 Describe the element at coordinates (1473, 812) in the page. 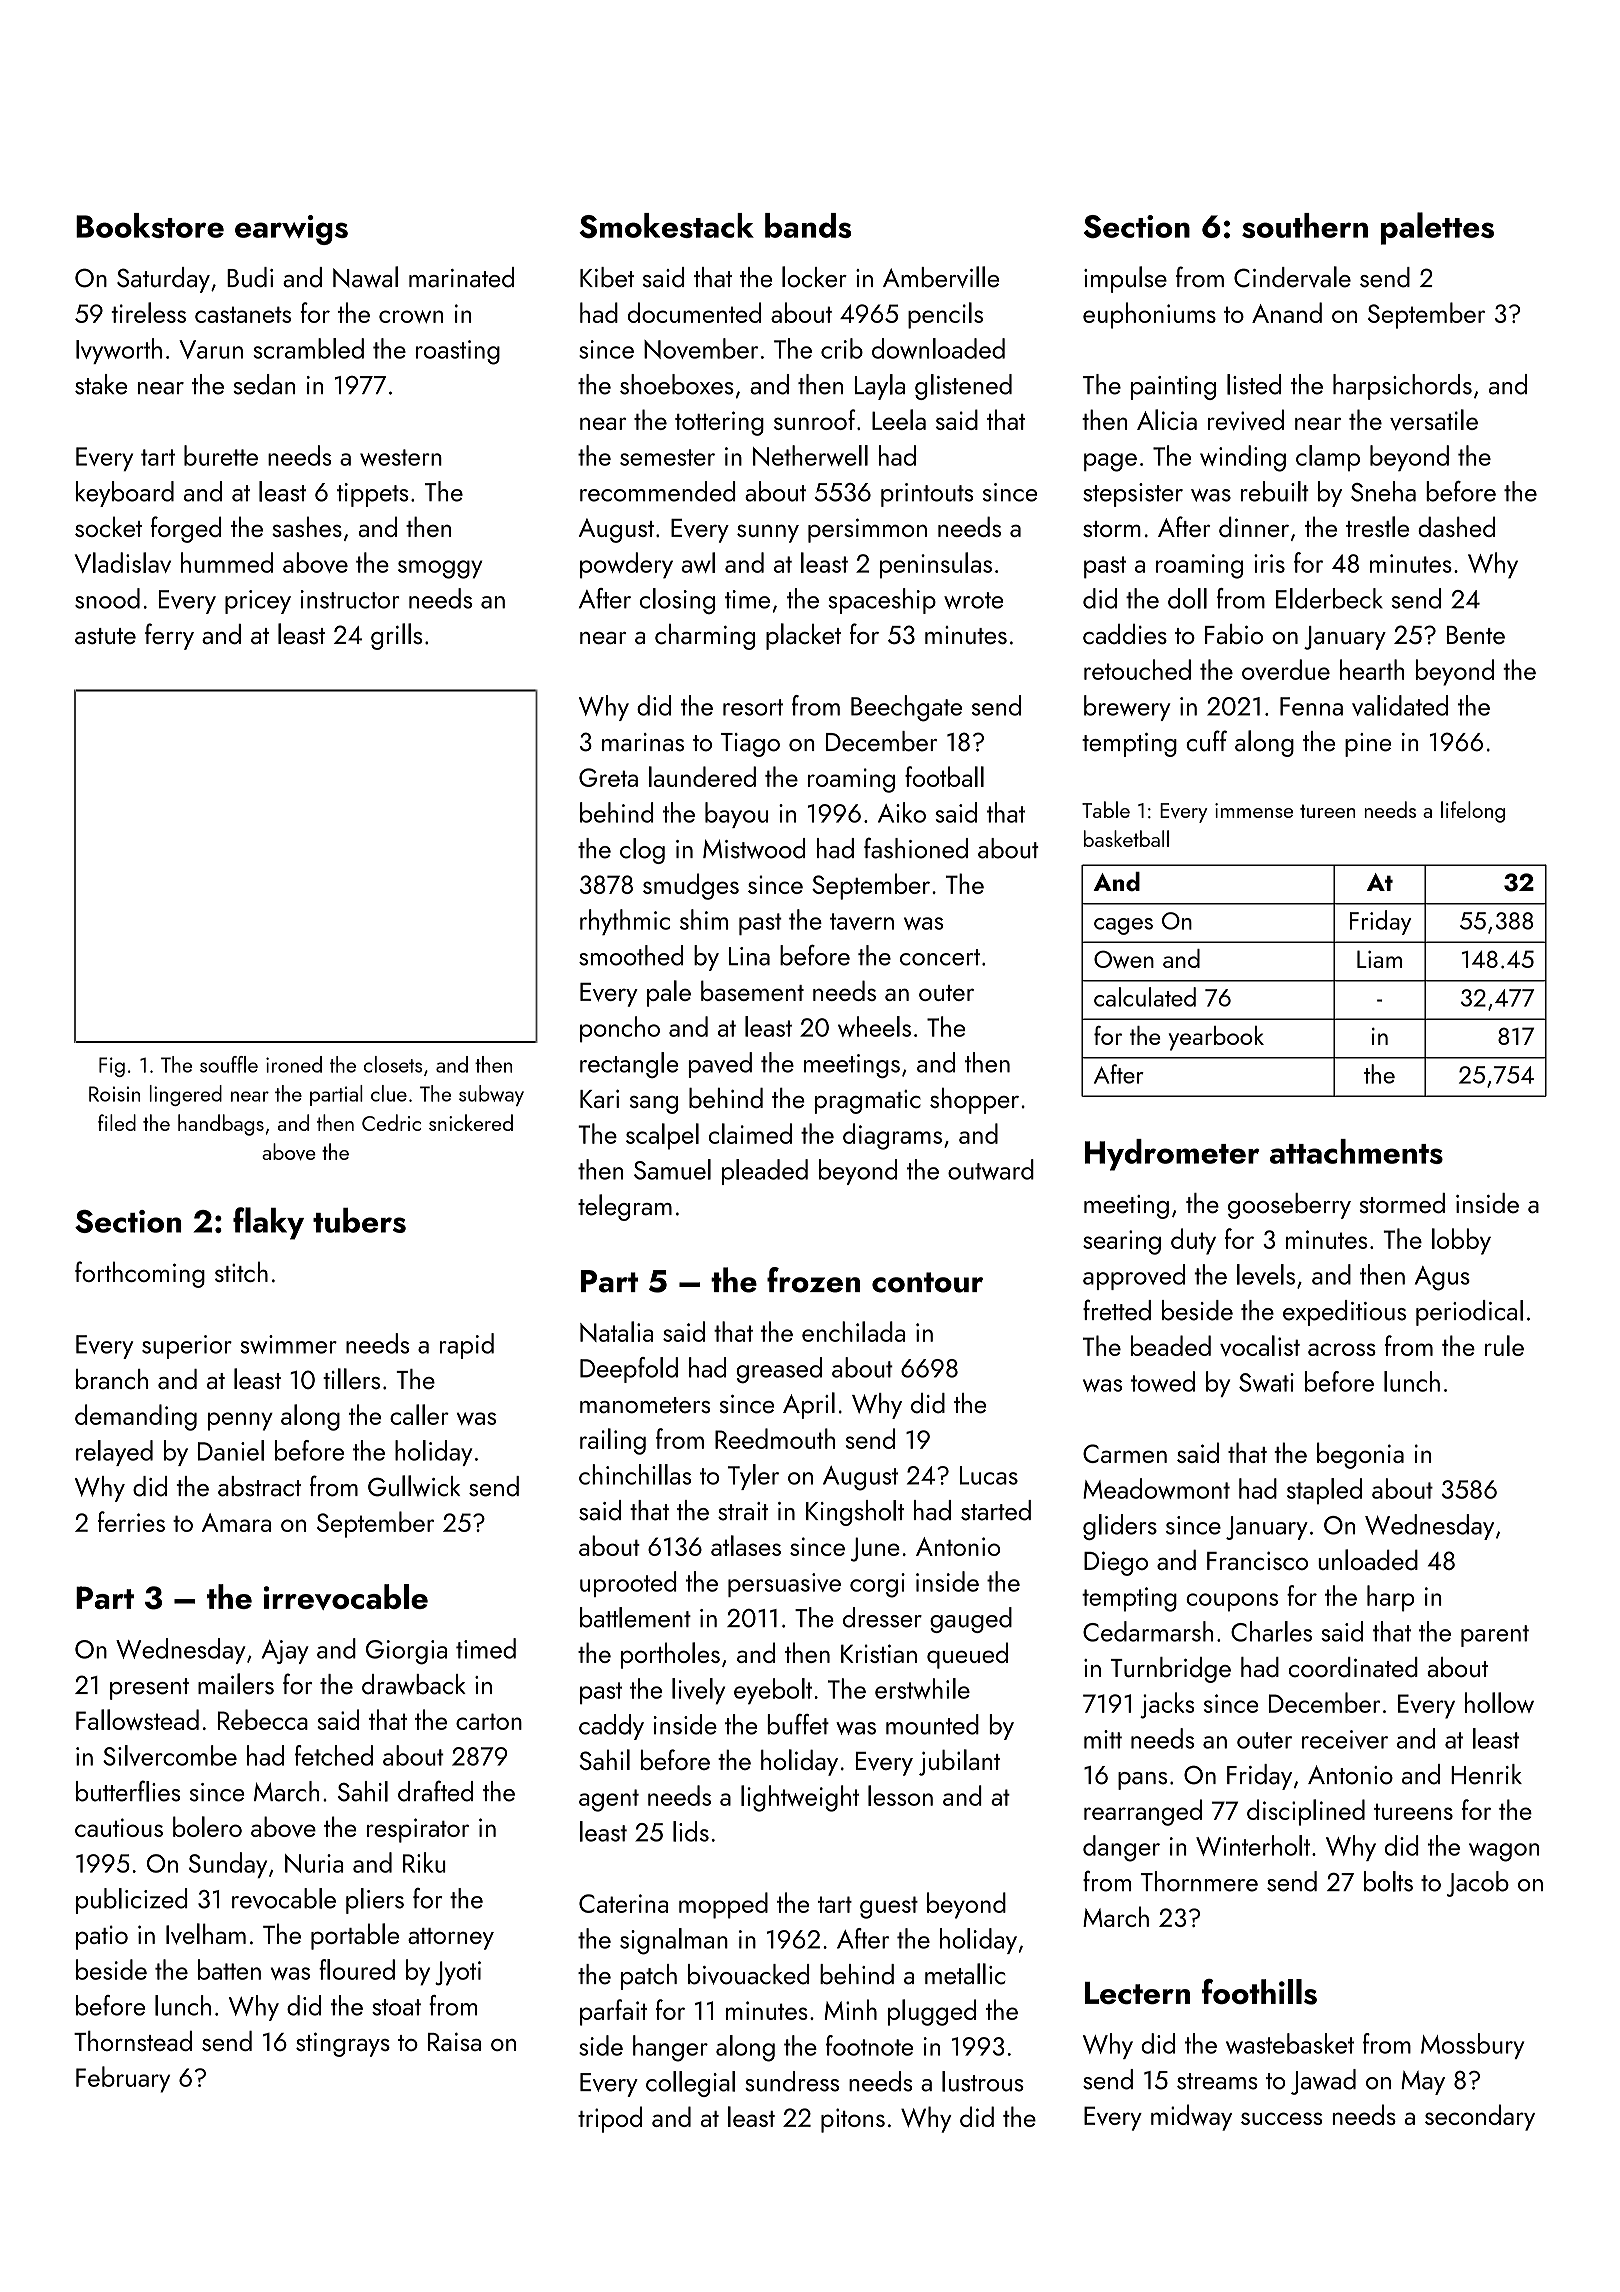

I see `lifelong` at that location.
